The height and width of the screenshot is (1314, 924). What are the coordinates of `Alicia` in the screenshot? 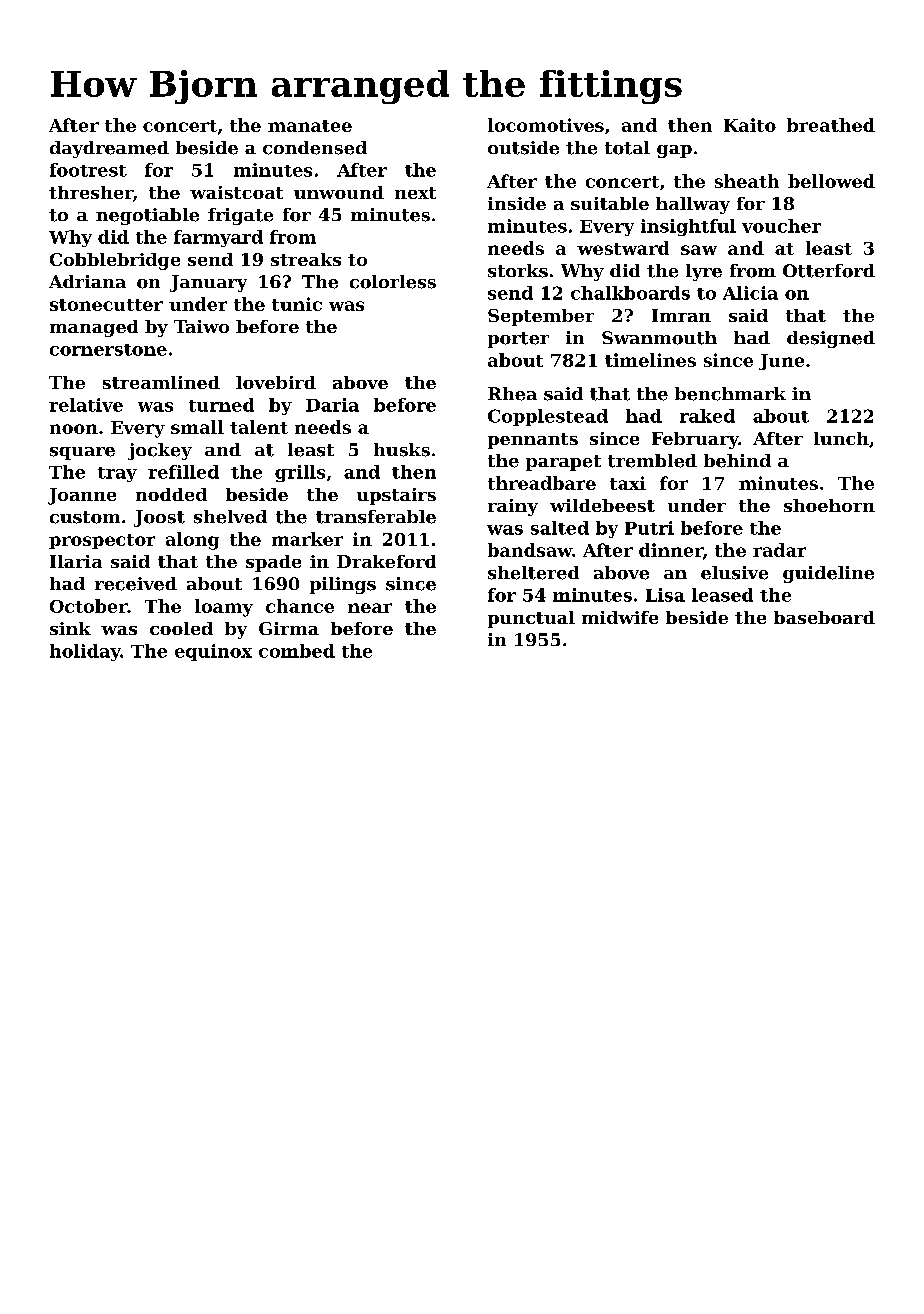 It's located at (750, 293).
